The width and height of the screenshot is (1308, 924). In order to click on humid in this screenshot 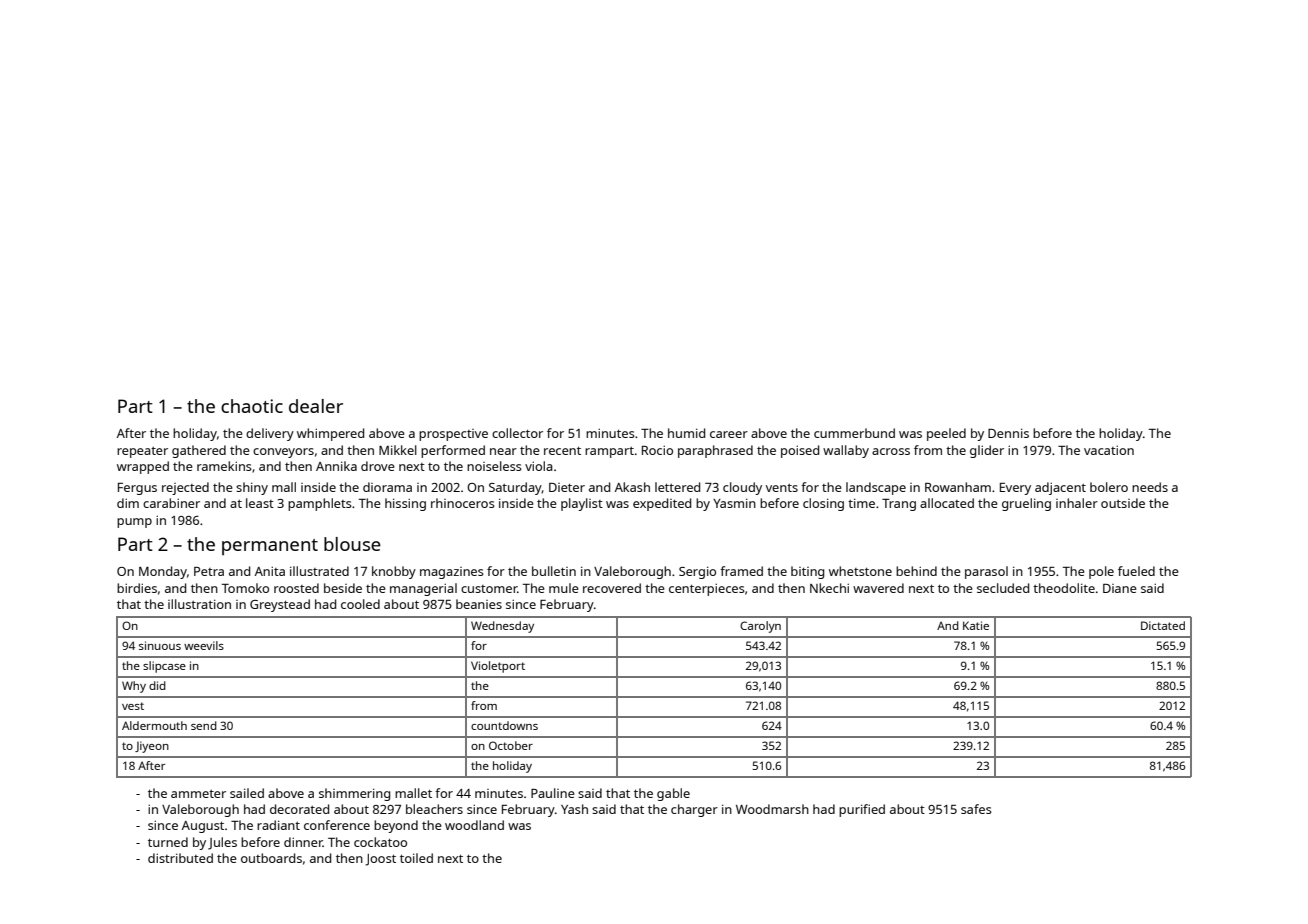, I will do `click(686, 433)`.
